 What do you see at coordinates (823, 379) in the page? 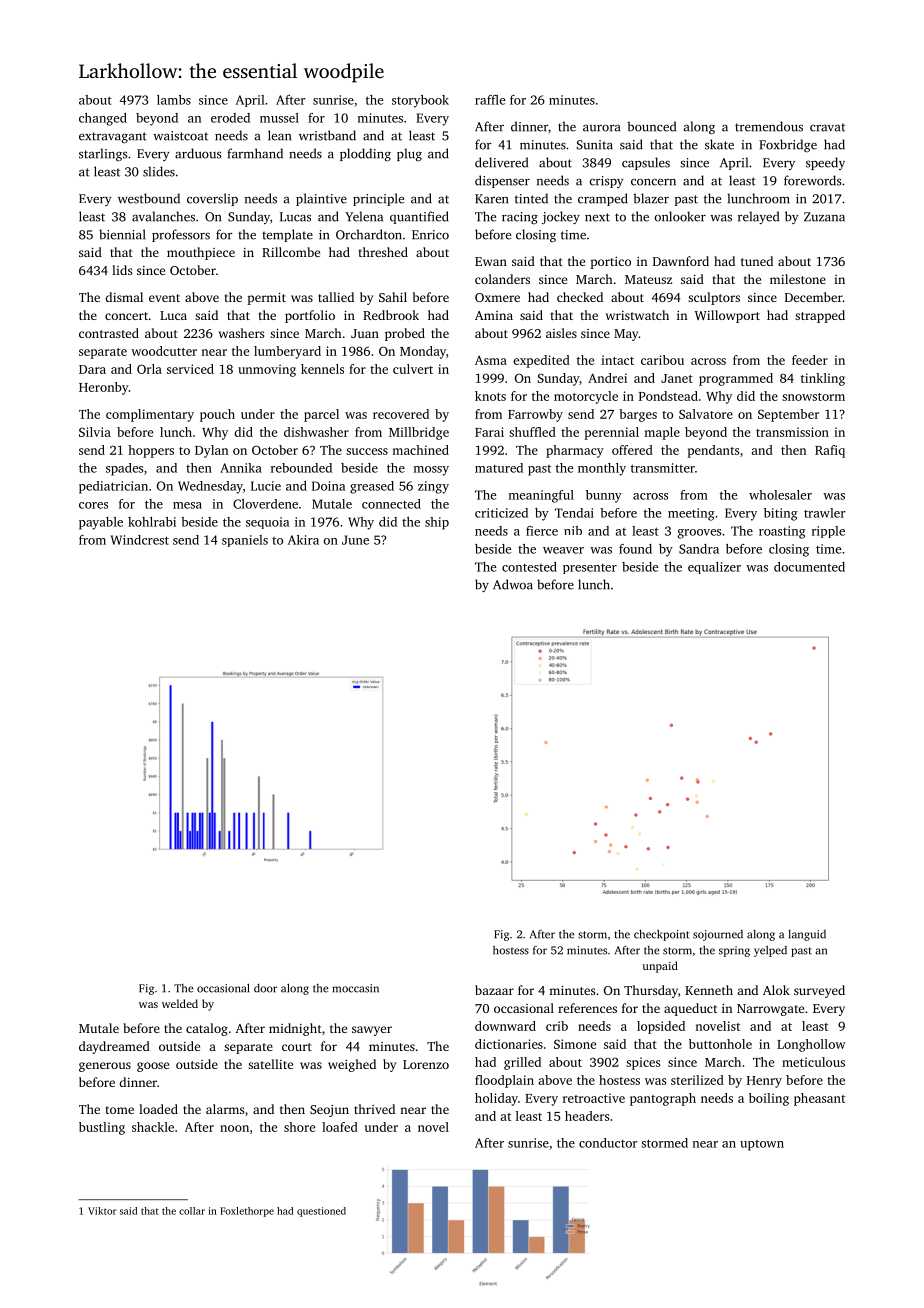
I see `tinkling` at bounding box center [823, 379].
